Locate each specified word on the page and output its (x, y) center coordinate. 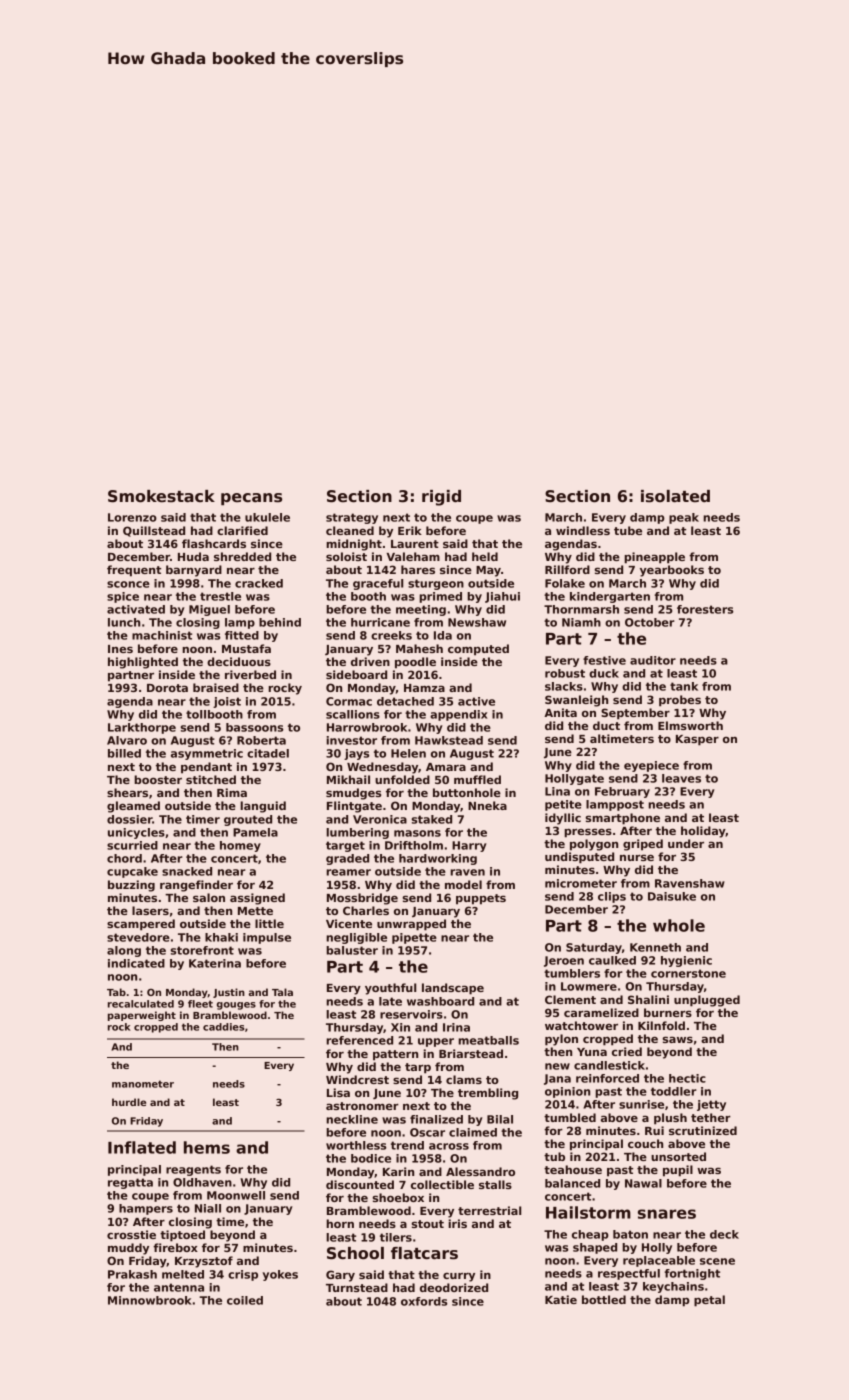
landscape (453, 989)
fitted (242, 635)
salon (209, 897)
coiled (245, 1300)
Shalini (648, 999)
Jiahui (502, 597)
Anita (560, 712)
